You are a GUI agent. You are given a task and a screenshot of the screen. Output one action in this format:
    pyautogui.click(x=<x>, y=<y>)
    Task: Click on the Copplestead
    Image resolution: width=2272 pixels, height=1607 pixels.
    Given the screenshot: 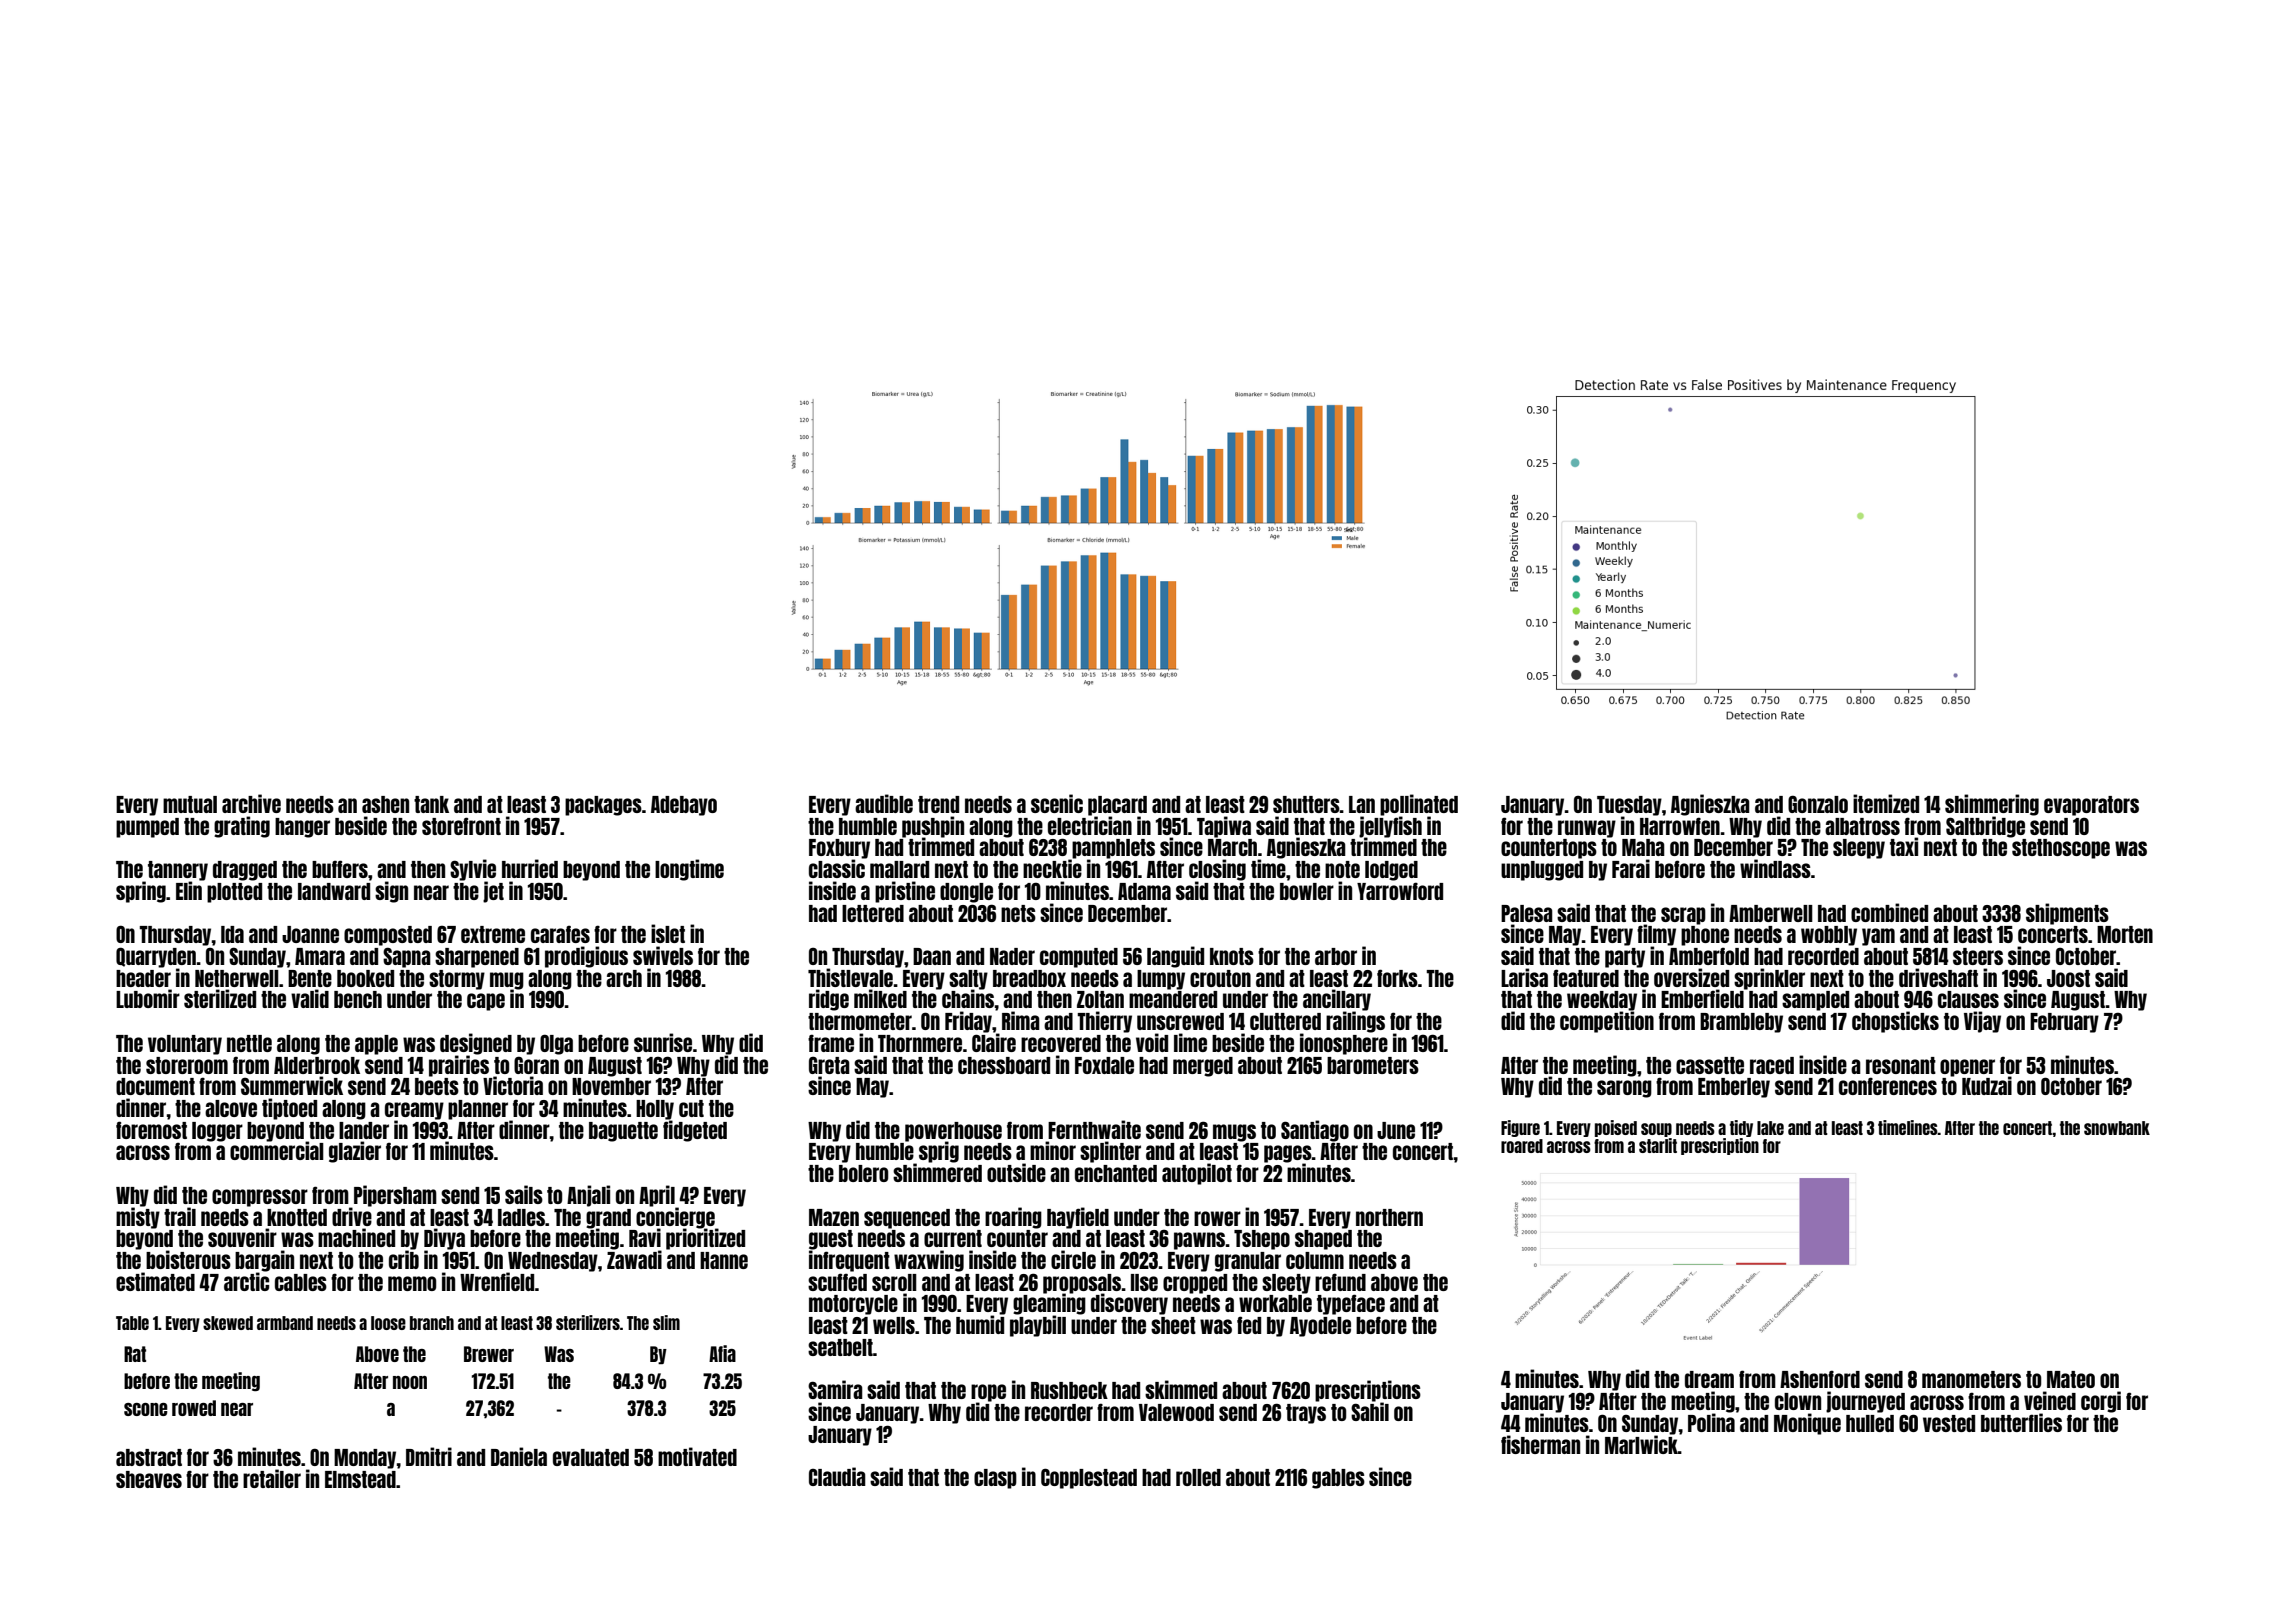 What is the action you would take?
    pyautogui.click(x=1089, y=1478)
